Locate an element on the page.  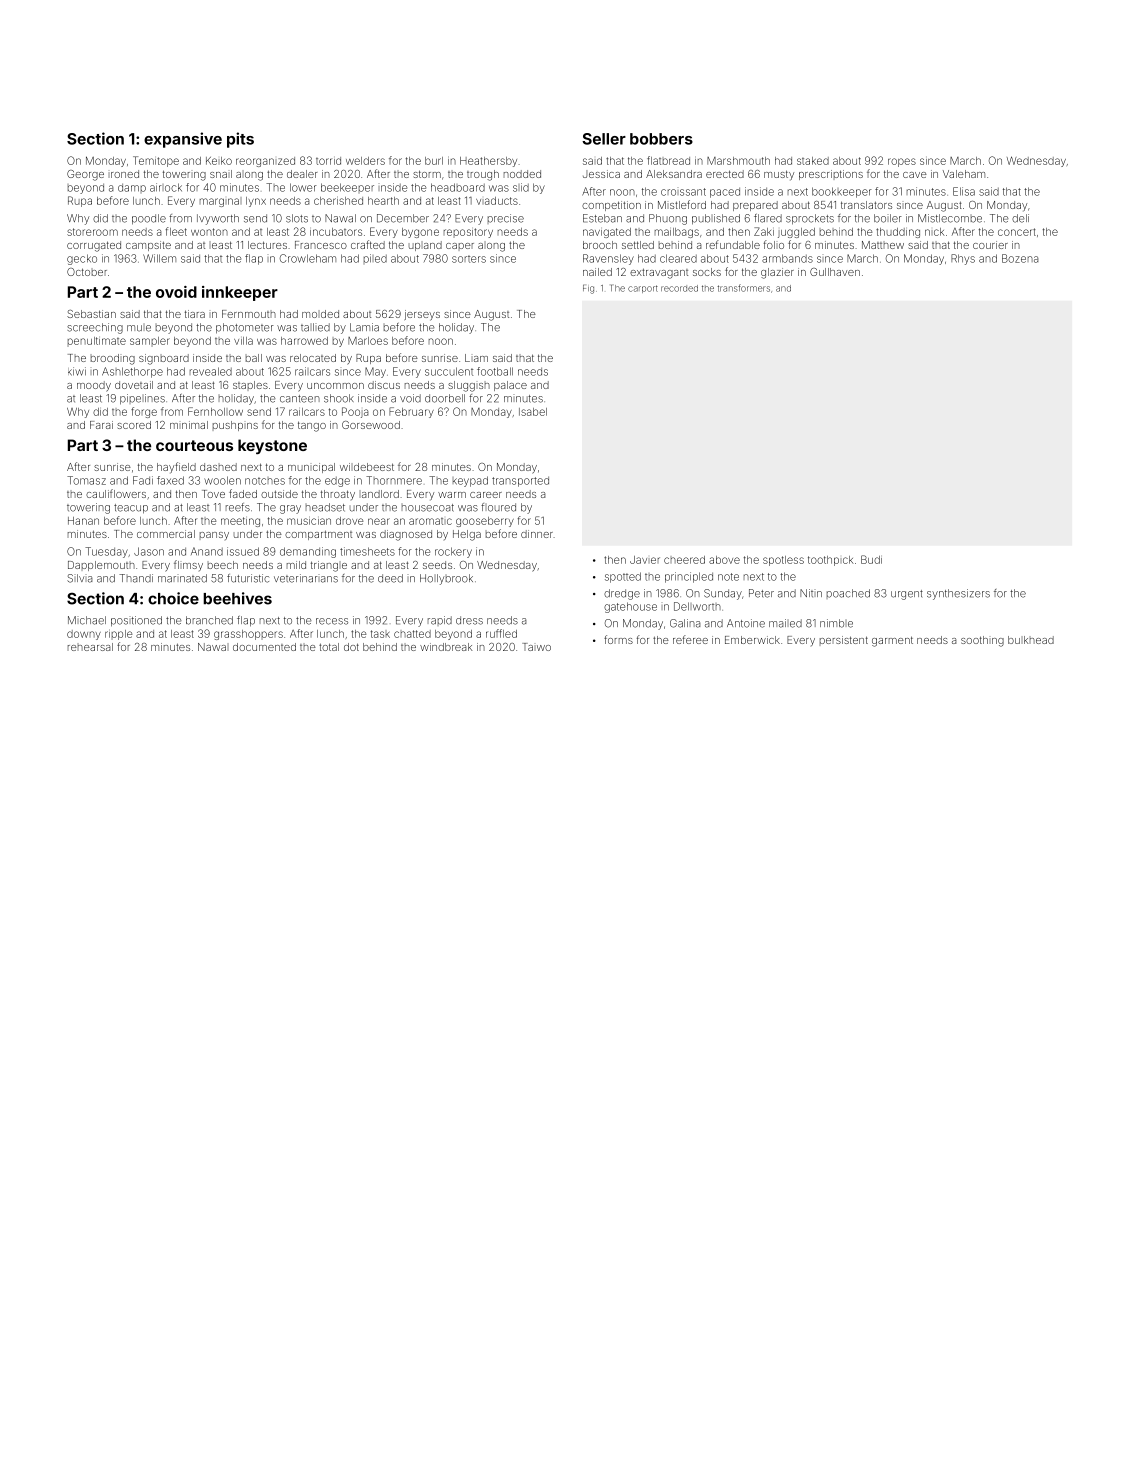
brooding is located at coordinates (113, 359).
